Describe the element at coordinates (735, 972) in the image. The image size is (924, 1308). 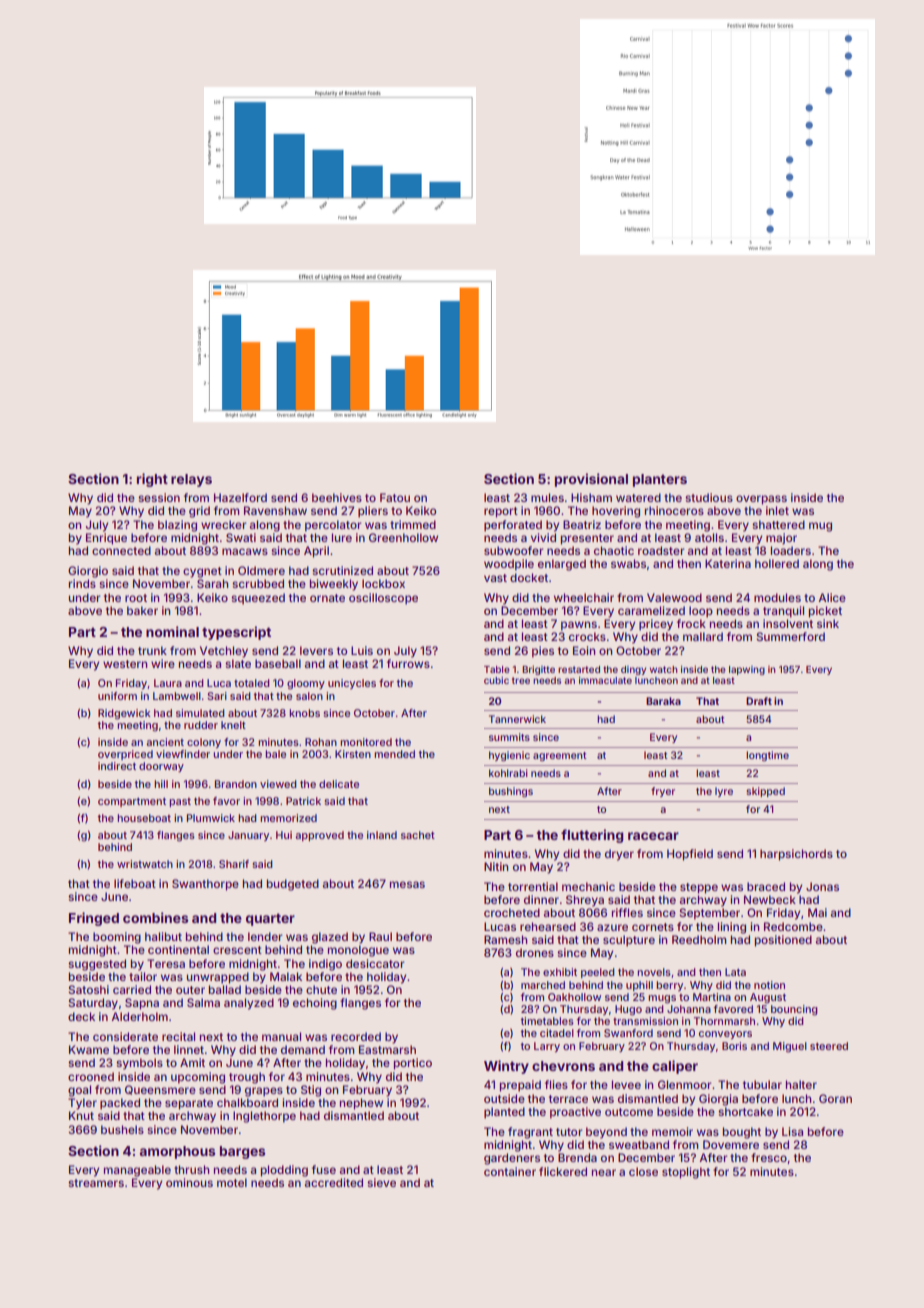
I see `Lata` at that location.
